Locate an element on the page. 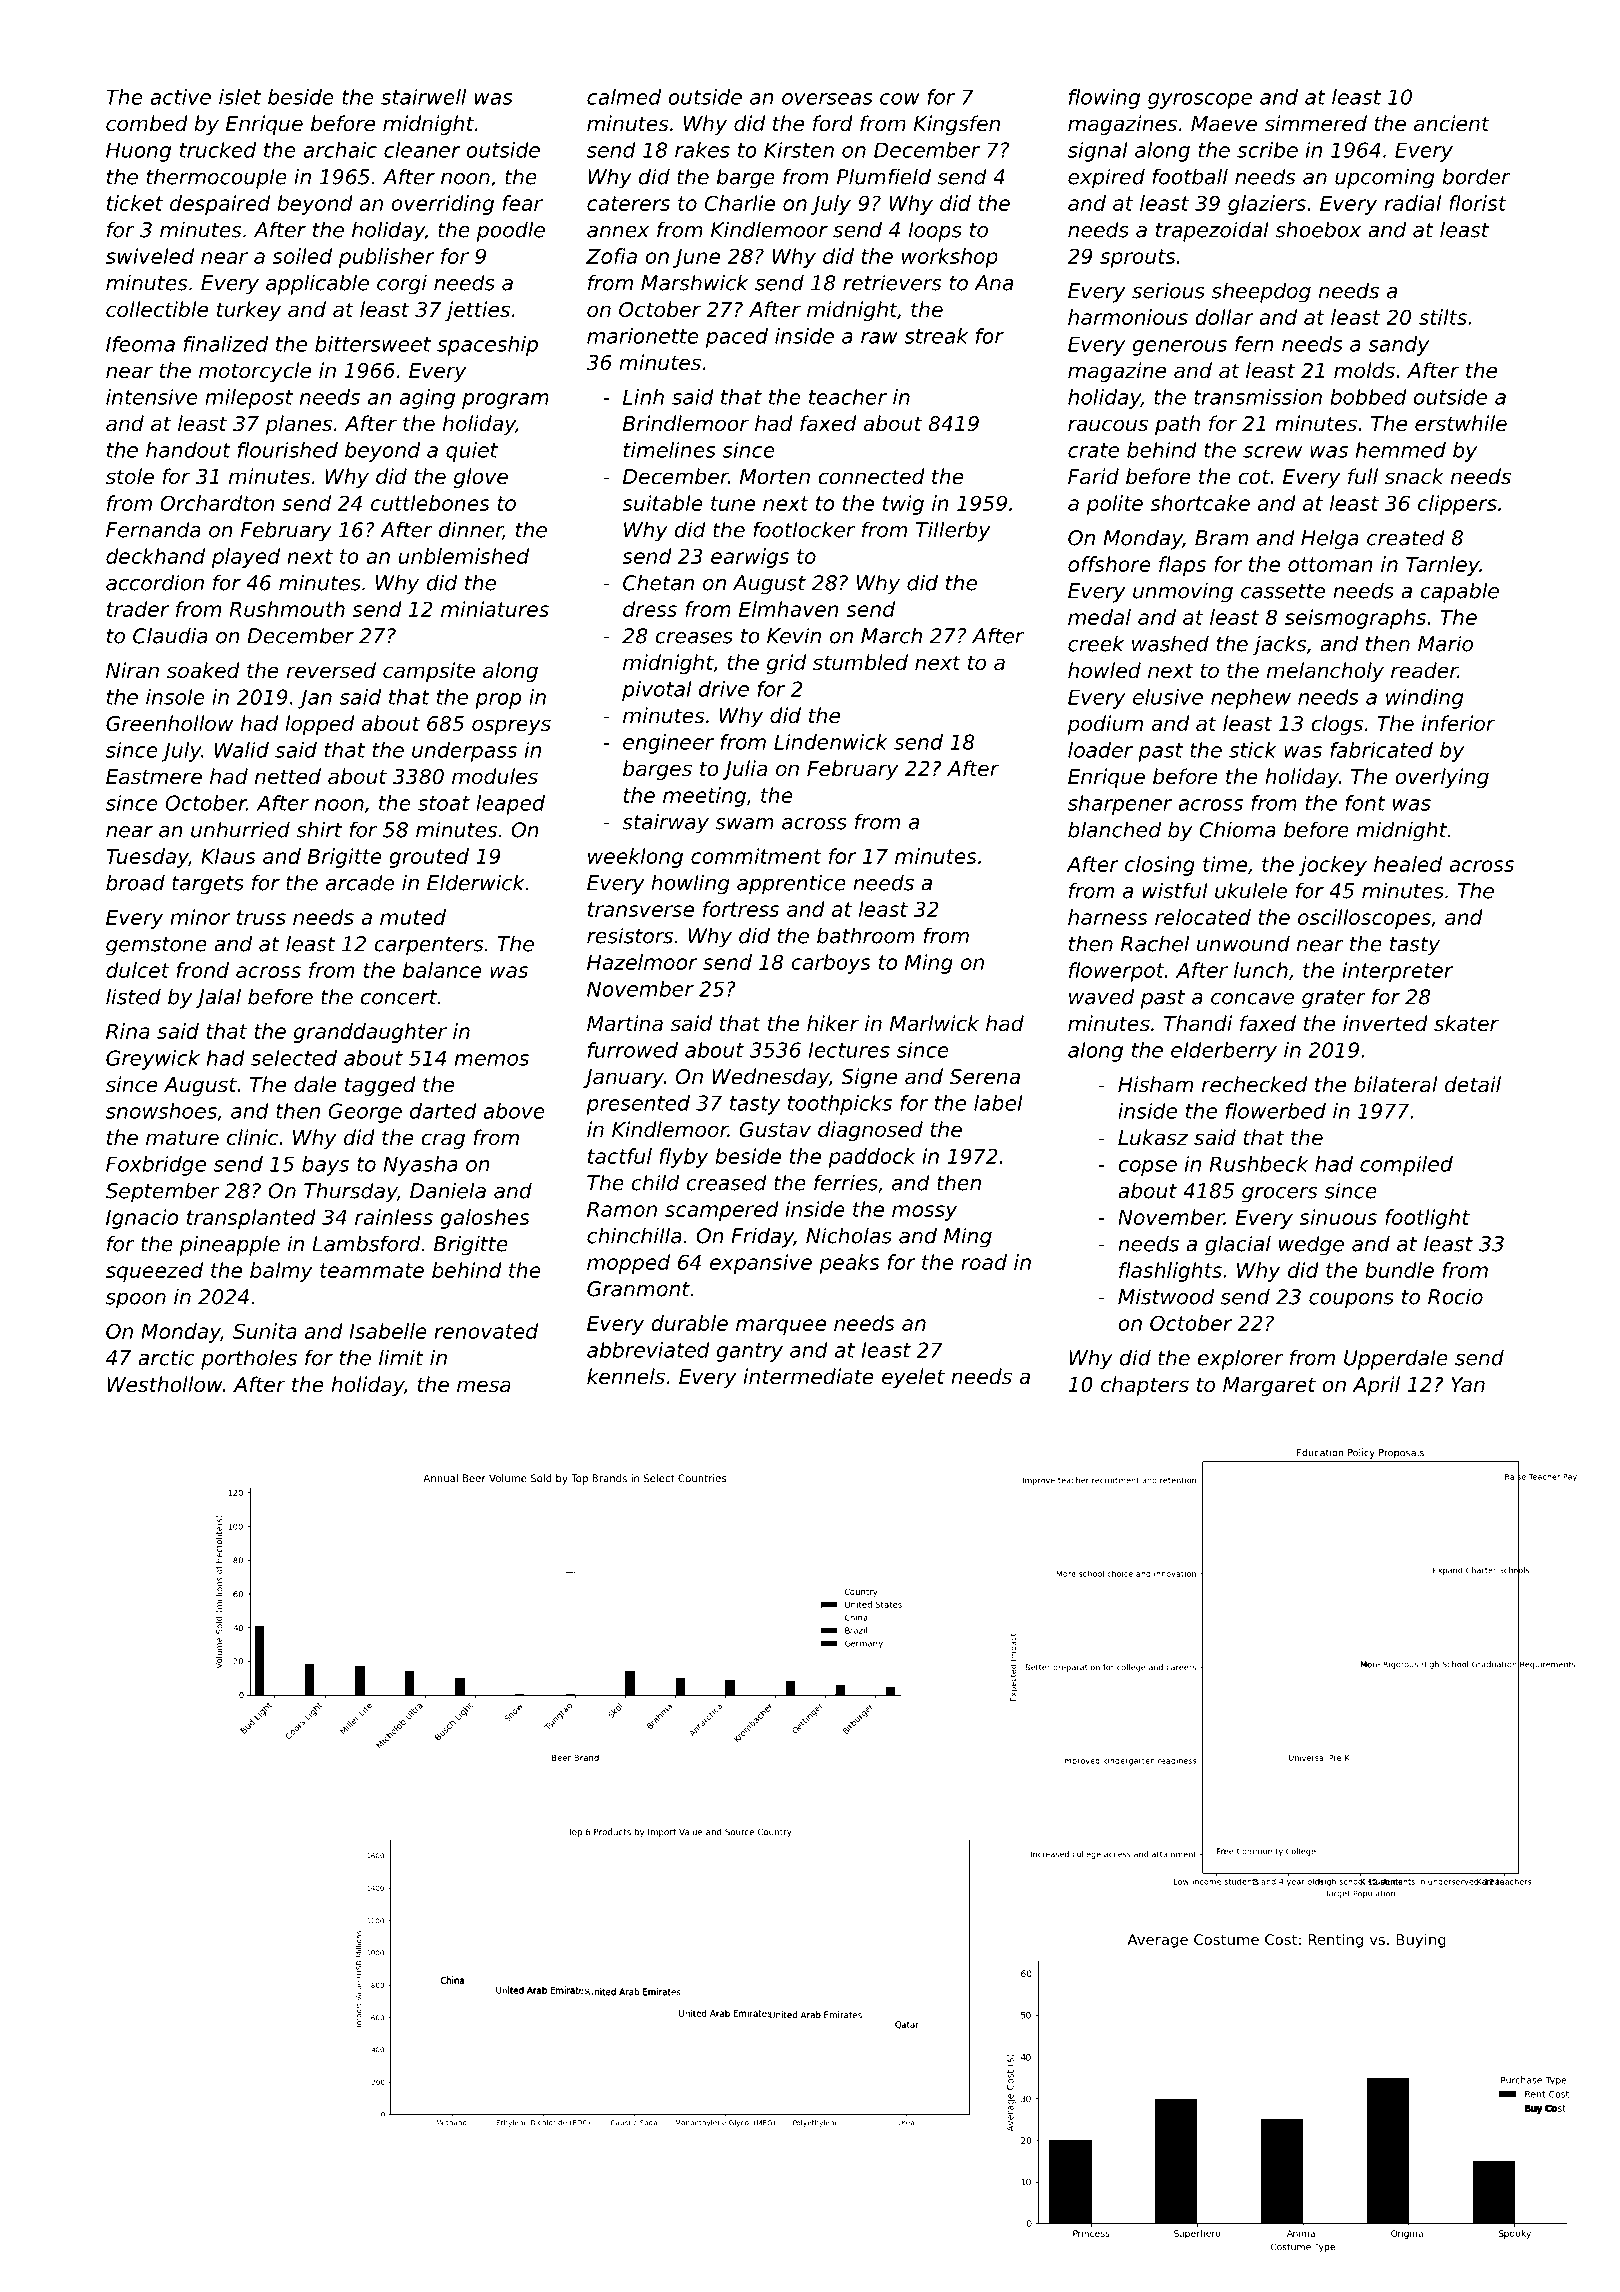  Westhollow is located at coordinates (165, 1384).
